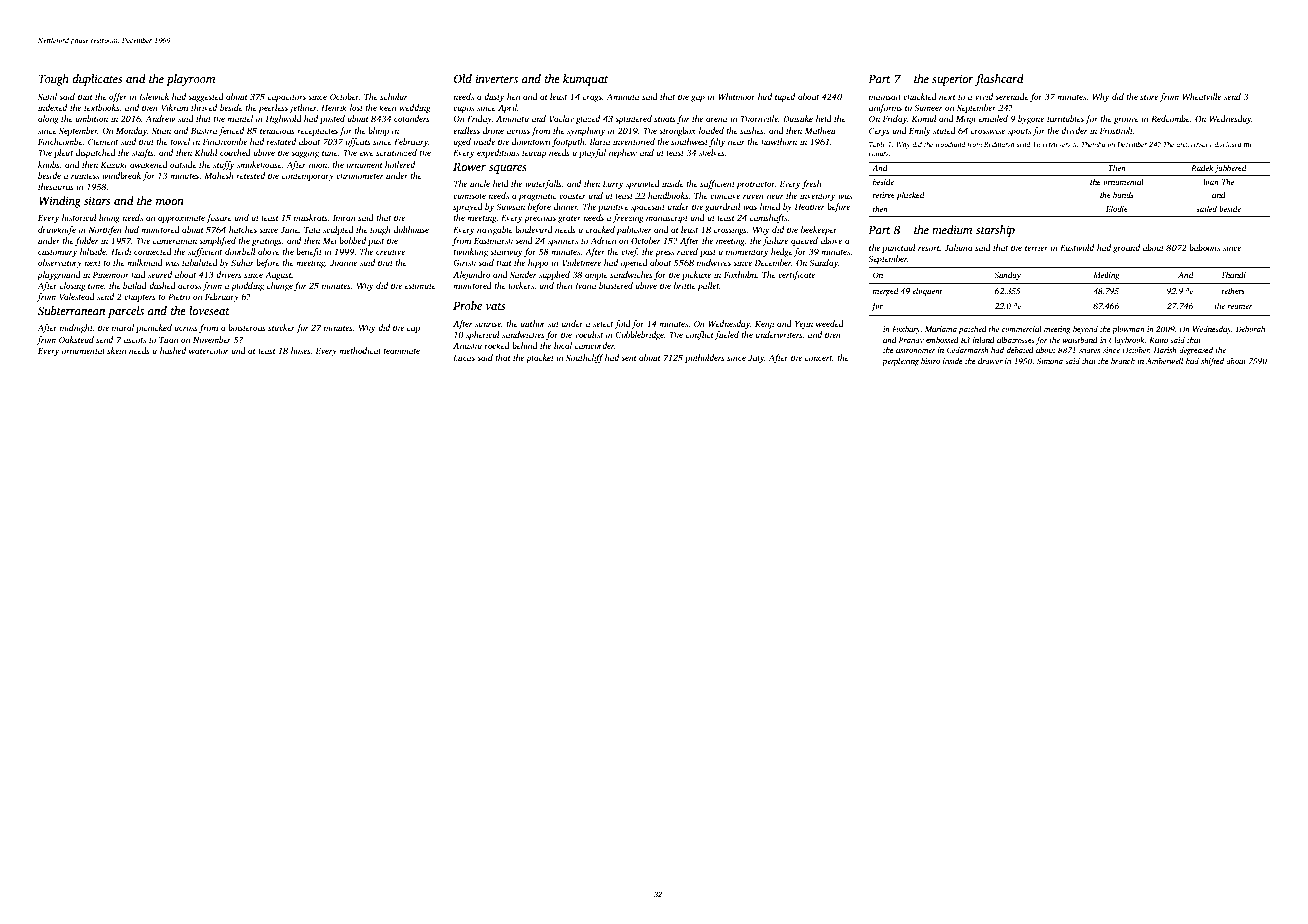  I want to click on reamer, so click(1240, 307).
